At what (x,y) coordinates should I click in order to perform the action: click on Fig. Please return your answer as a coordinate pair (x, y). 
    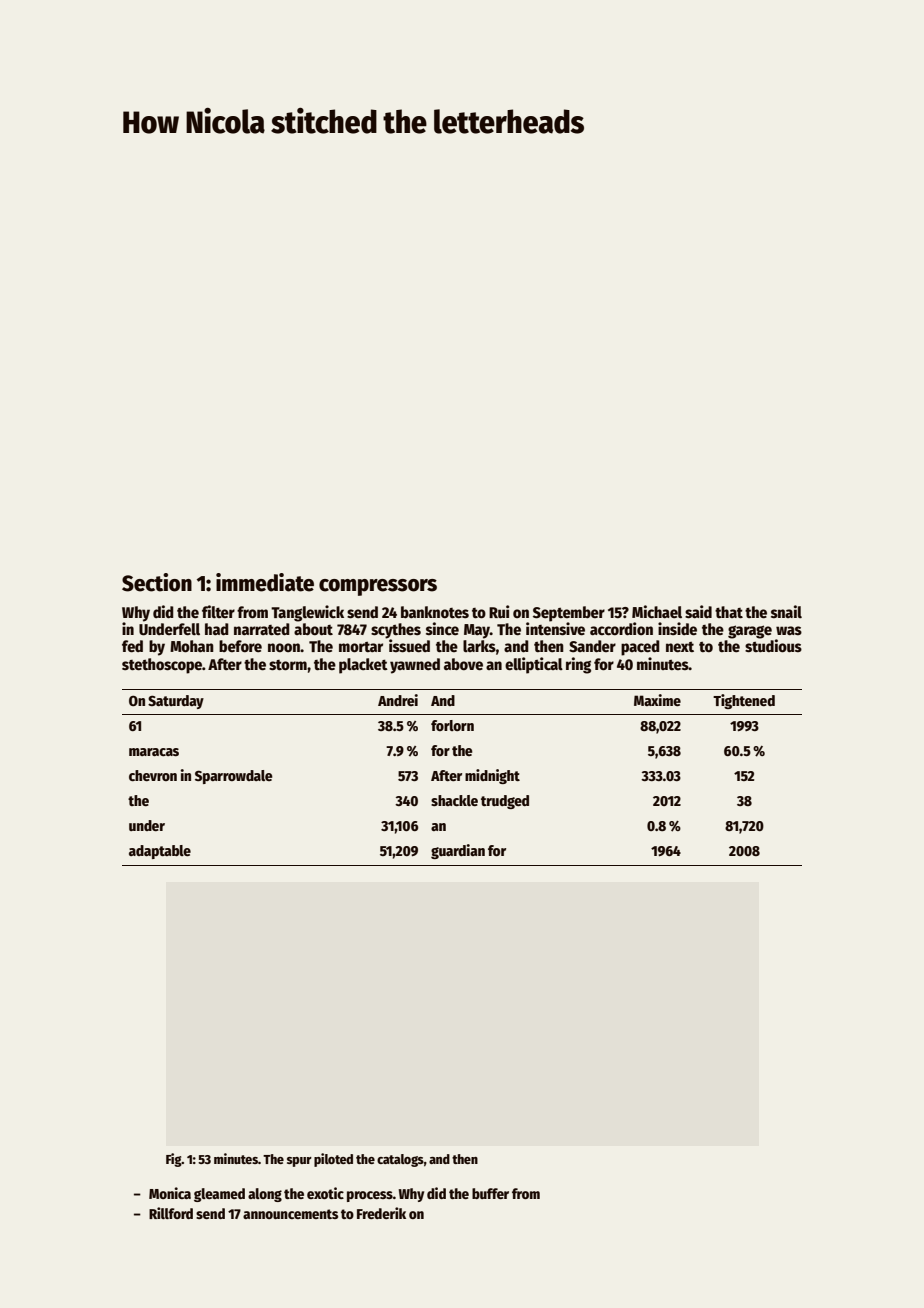
    Looking at the image, I should click on (174, 1160).
